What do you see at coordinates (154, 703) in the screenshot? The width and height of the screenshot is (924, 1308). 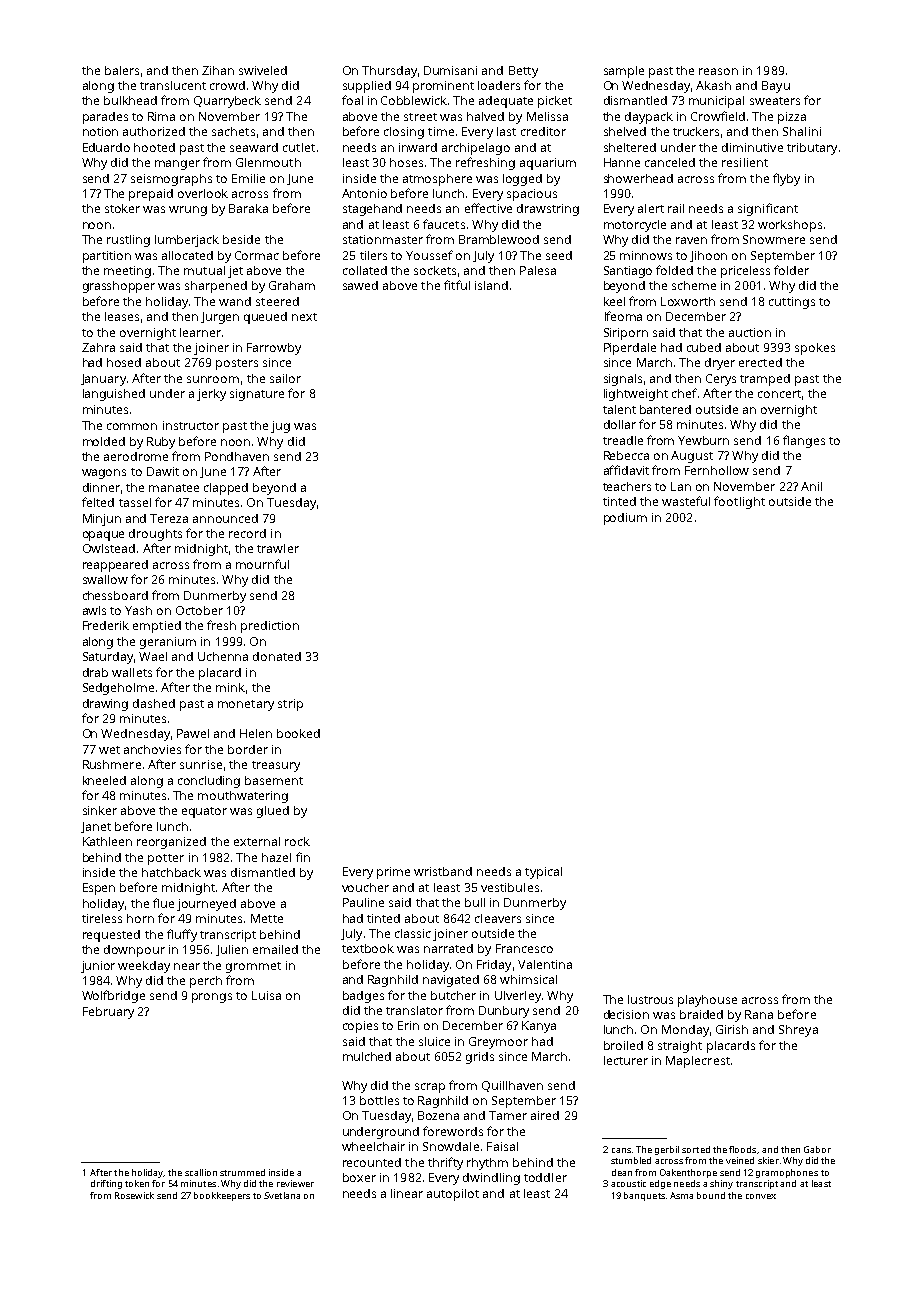 I see `dashed` at bounding box center [154, 703].
